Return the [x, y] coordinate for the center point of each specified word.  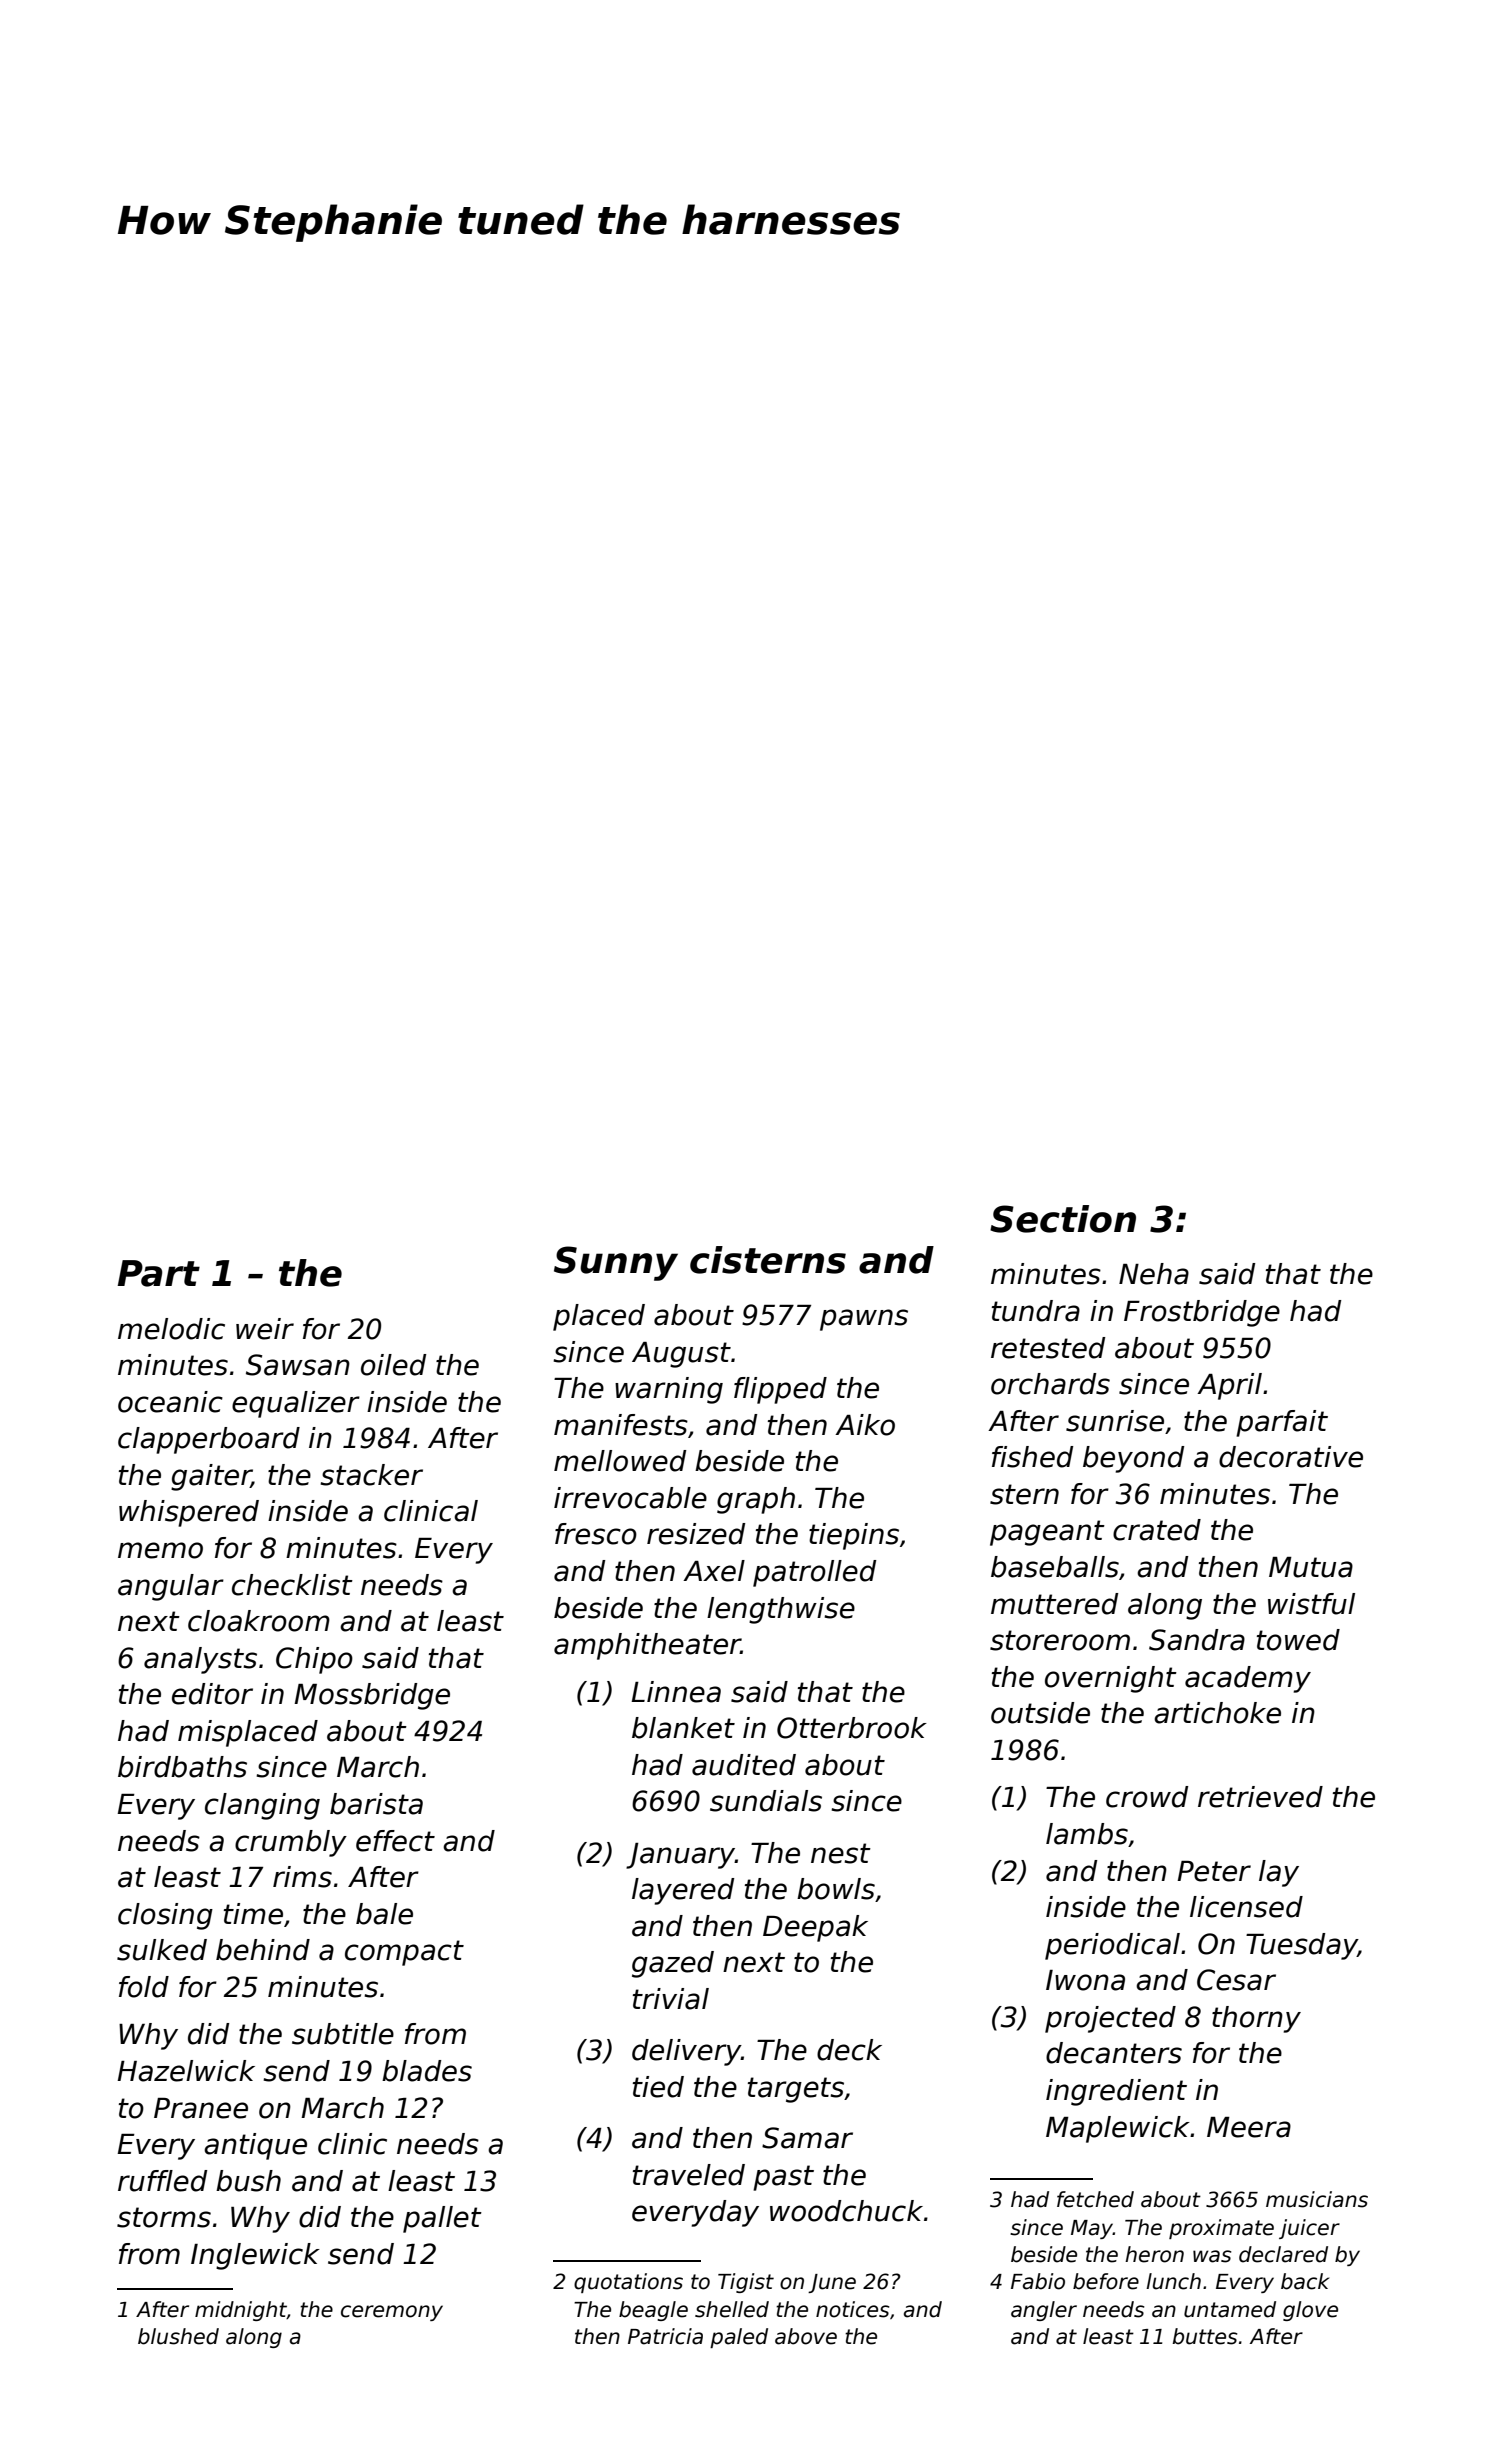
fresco [596, 1534]
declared [1283, 2254]
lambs [1087, 1834]
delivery [686, 2052]
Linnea [676, 1692]
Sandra [1197, 1640]
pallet [442, 2219]
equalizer [296, 1404]
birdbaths [182, 1767]
